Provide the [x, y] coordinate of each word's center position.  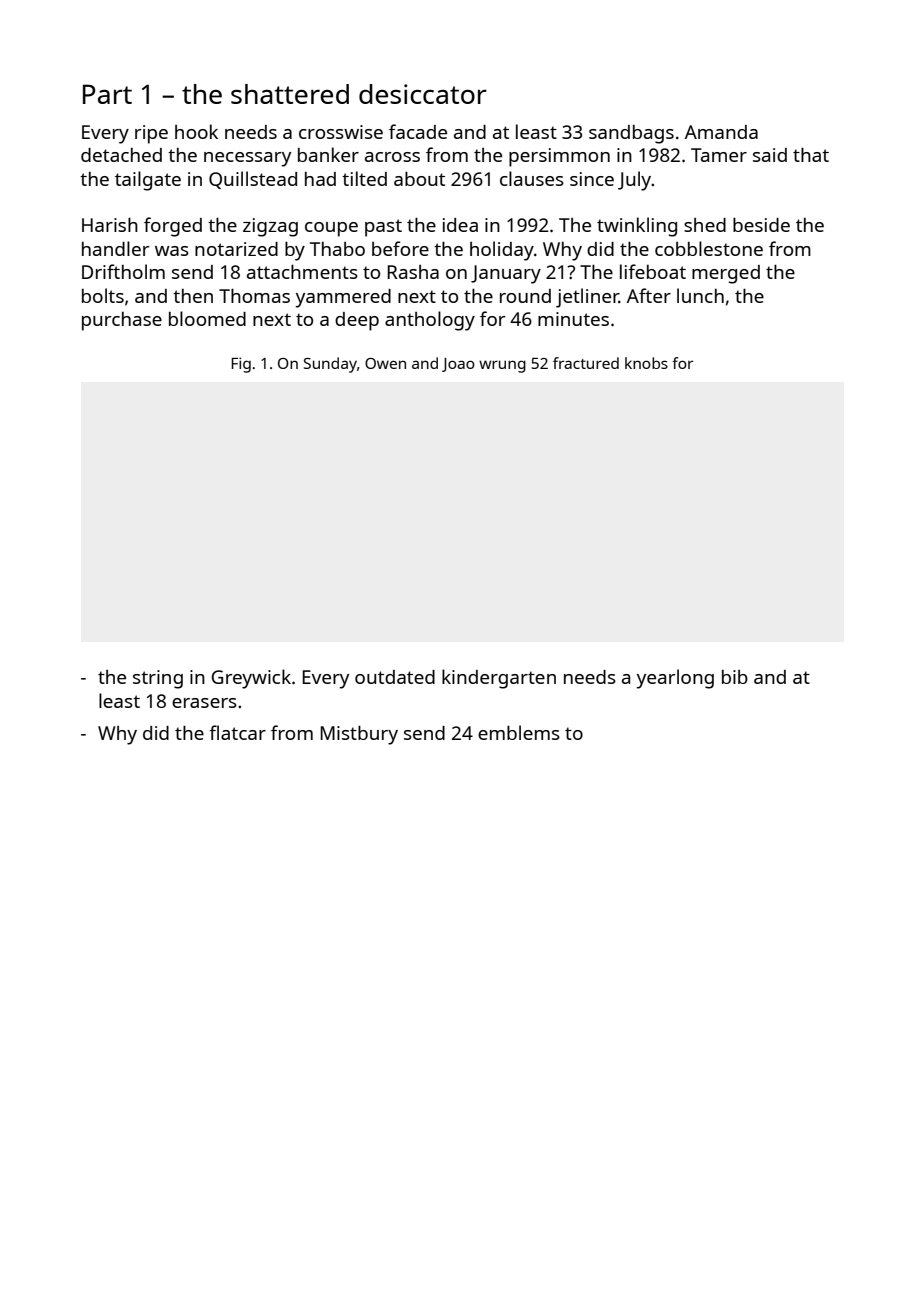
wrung [502, 366]
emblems [519, 732]
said [770, 155]
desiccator [423, 94]
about [419, 179]
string [158, 679]
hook [196, 131]
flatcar [237, 732]
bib [735, 677]
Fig [241, 365]
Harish [110, 225]
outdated [395, 677]
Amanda [721, 132]
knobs [646, 363]
